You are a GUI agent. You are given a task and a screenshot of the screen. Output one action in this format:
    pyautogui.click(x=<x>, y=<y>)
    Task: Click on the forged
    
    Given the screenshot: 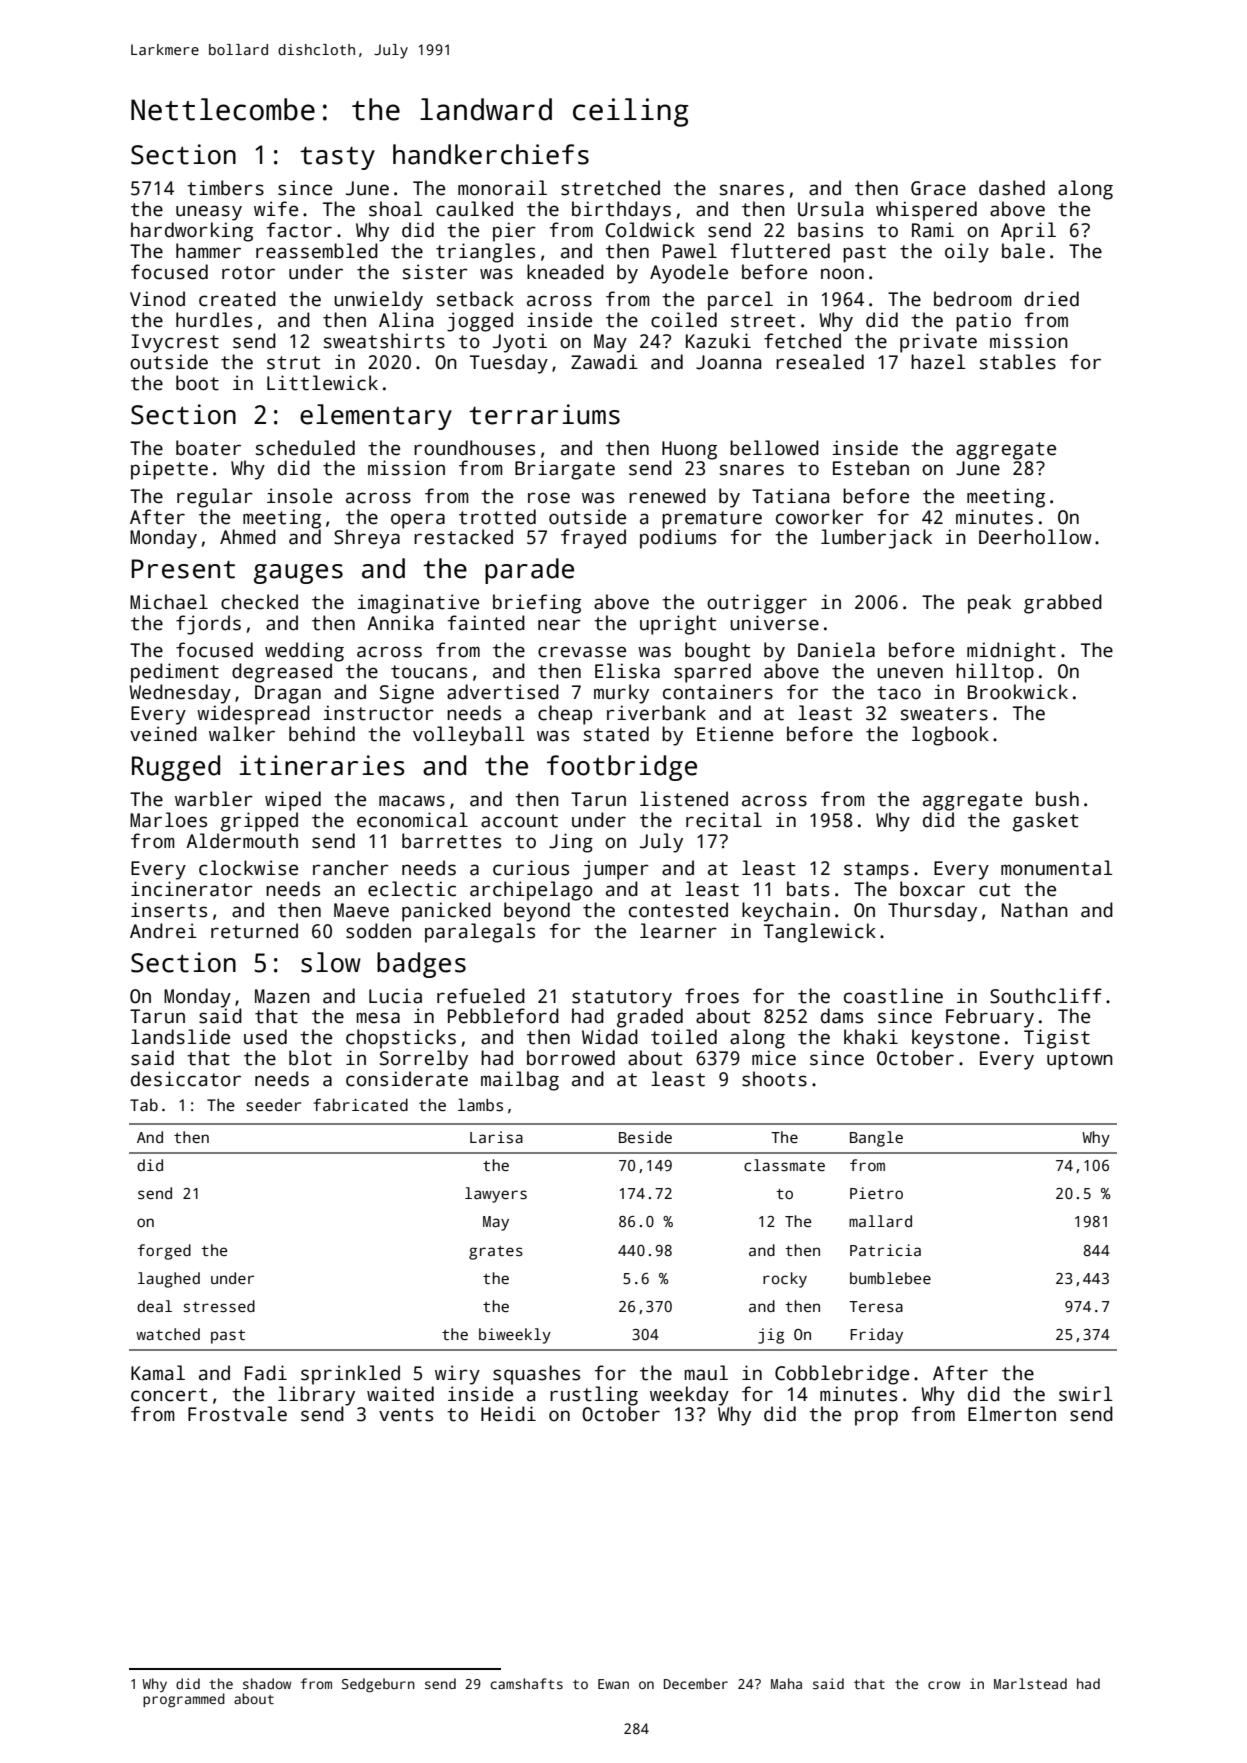 What is the action you would take?
    pyautogui.click(x=164, y=1252)
